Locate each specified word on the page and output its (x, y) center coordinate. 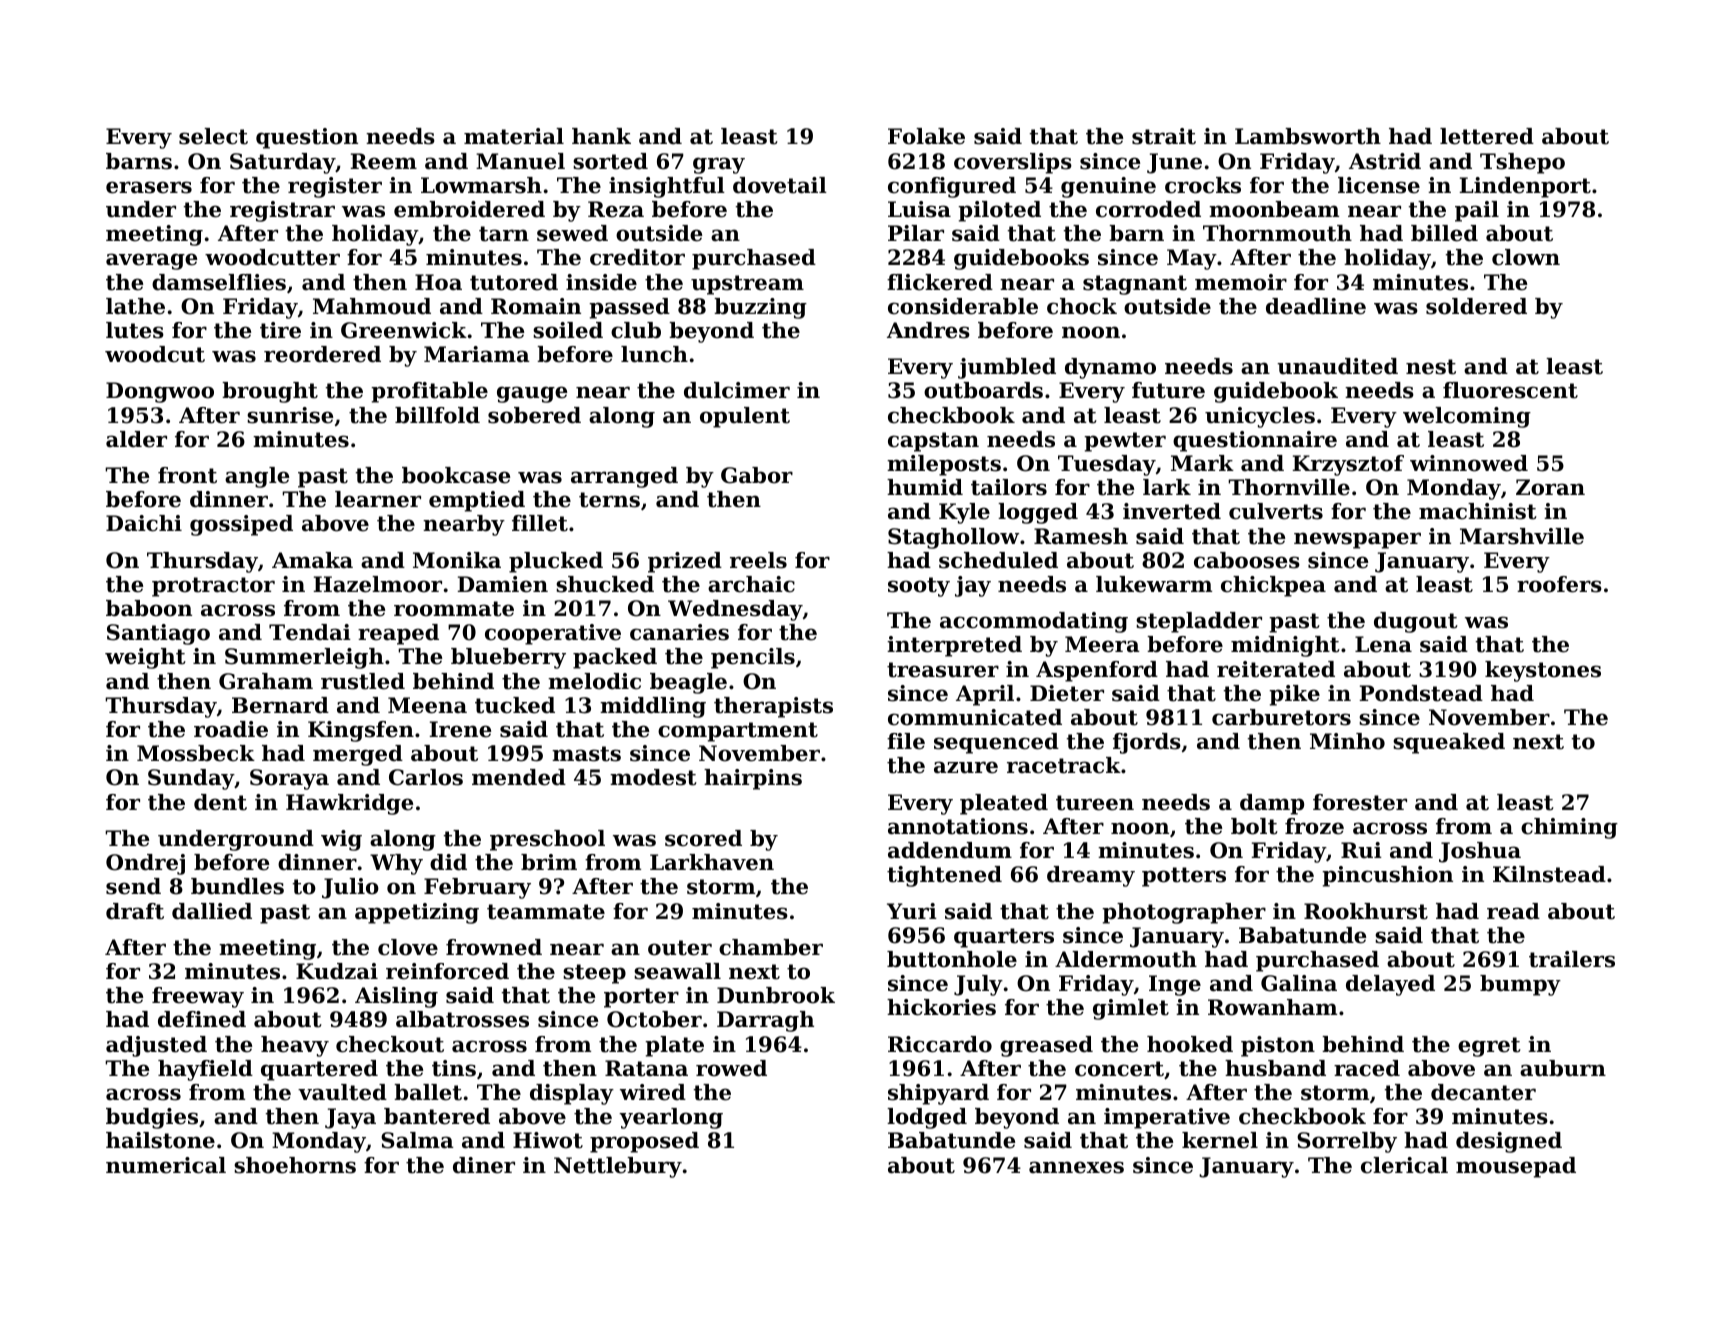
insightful (667, 187)
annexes (1076, 1167)
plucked (556, 562)
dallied (212, 911)
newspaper (1357, 540)
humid (925, 487)
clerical (1404, 1165)
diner (484, 1165)
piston (1278, 1046)
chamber (771, 947)
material (514, 136)
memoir (1241, 282)
